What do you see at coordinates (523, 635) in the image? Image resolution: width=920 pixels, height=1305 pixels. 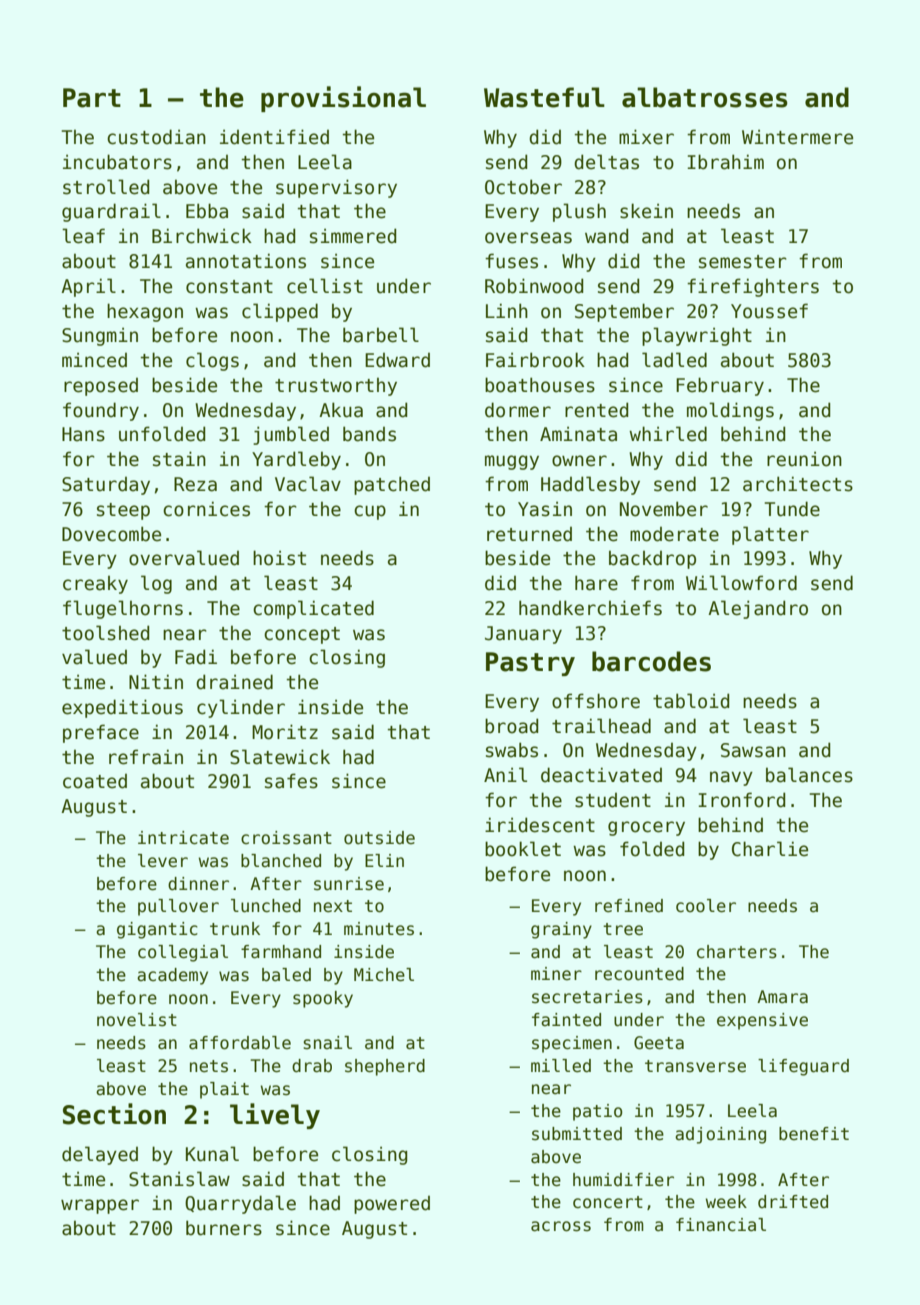 I see `January` at bounding box center [523, 635].
